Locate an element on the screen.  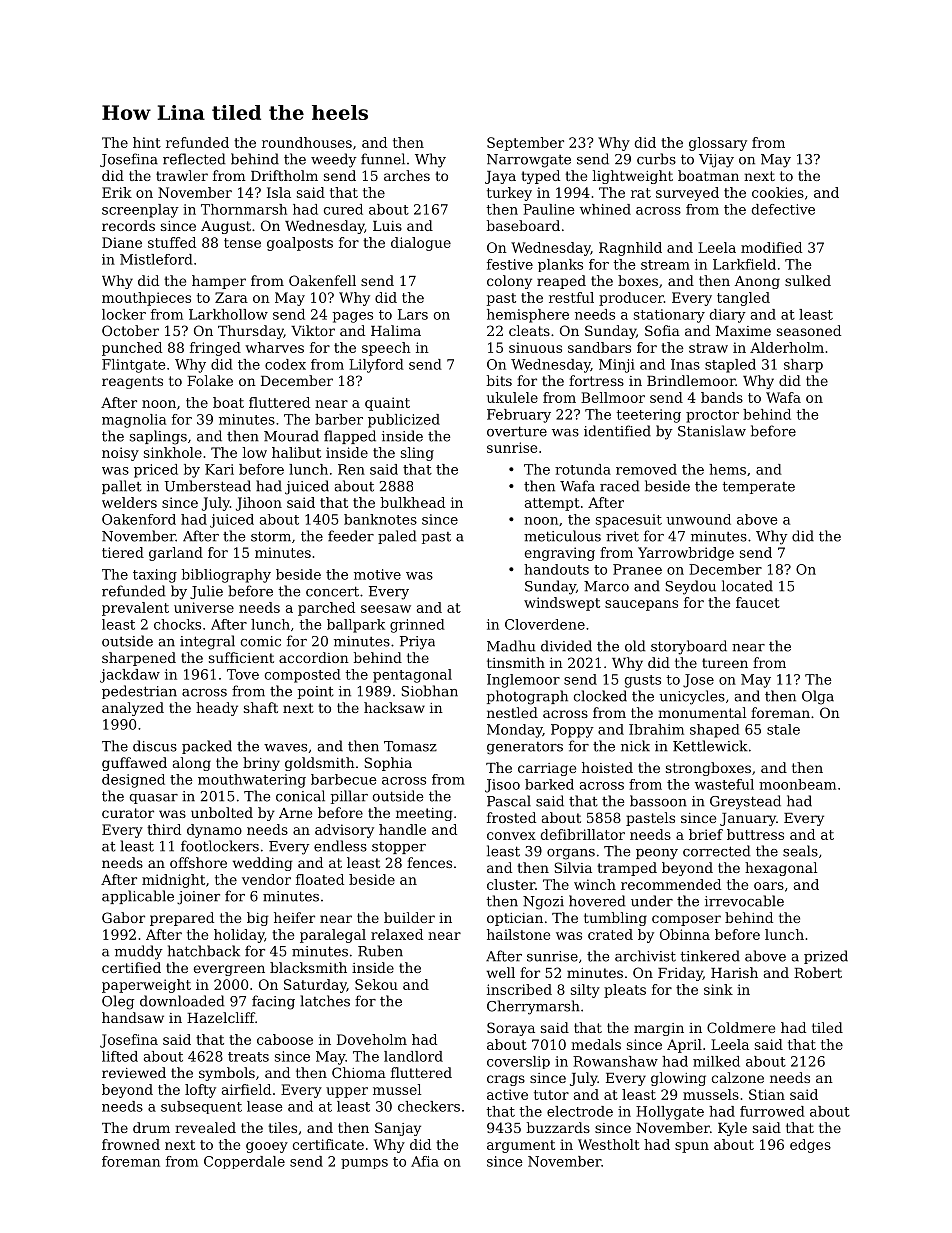
designed is located at coordinates (133, 781).
